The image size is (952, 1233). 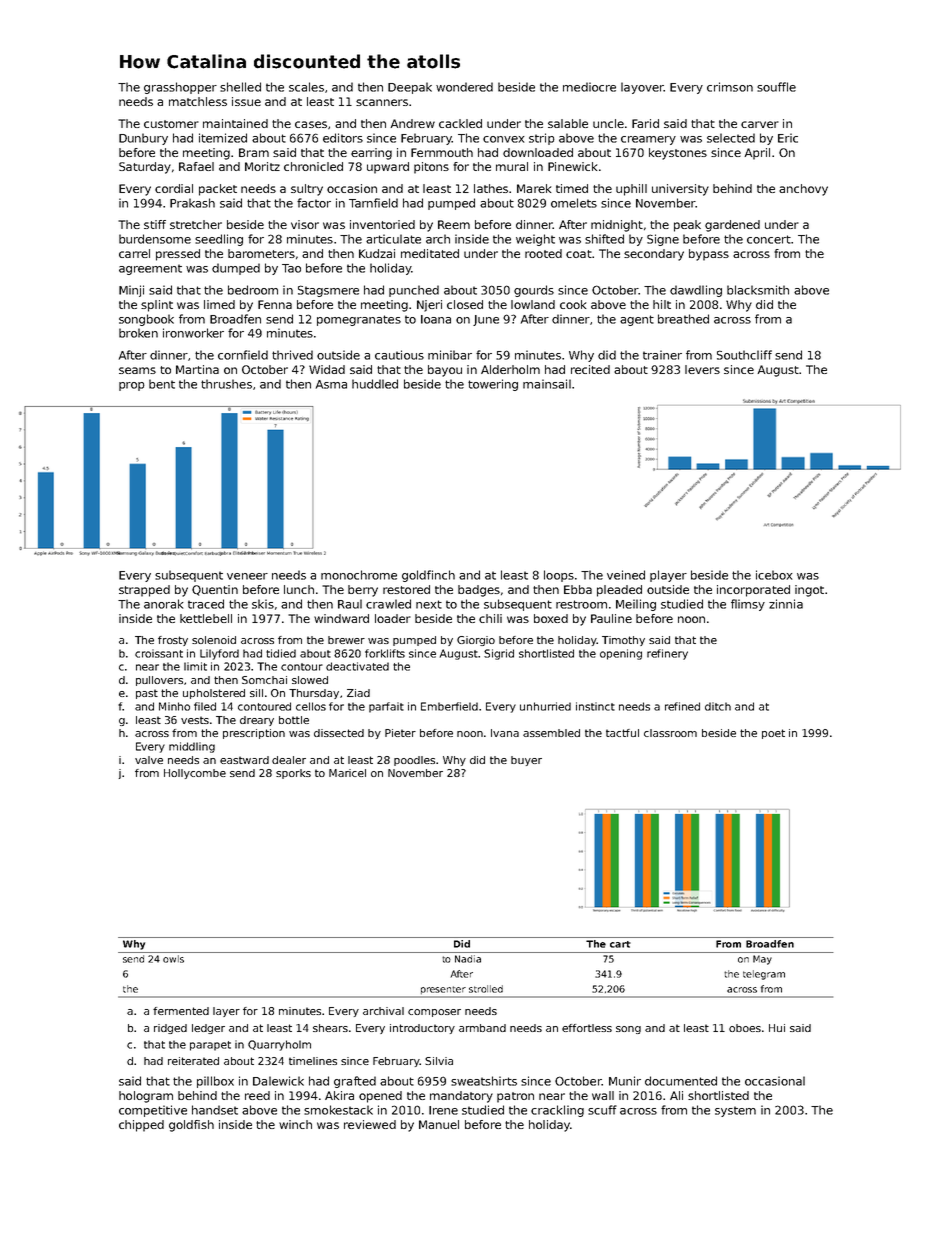 What do you see at coordinates (764, 975) in the page?
I see `telegram` at bounding box center [764, 975].
